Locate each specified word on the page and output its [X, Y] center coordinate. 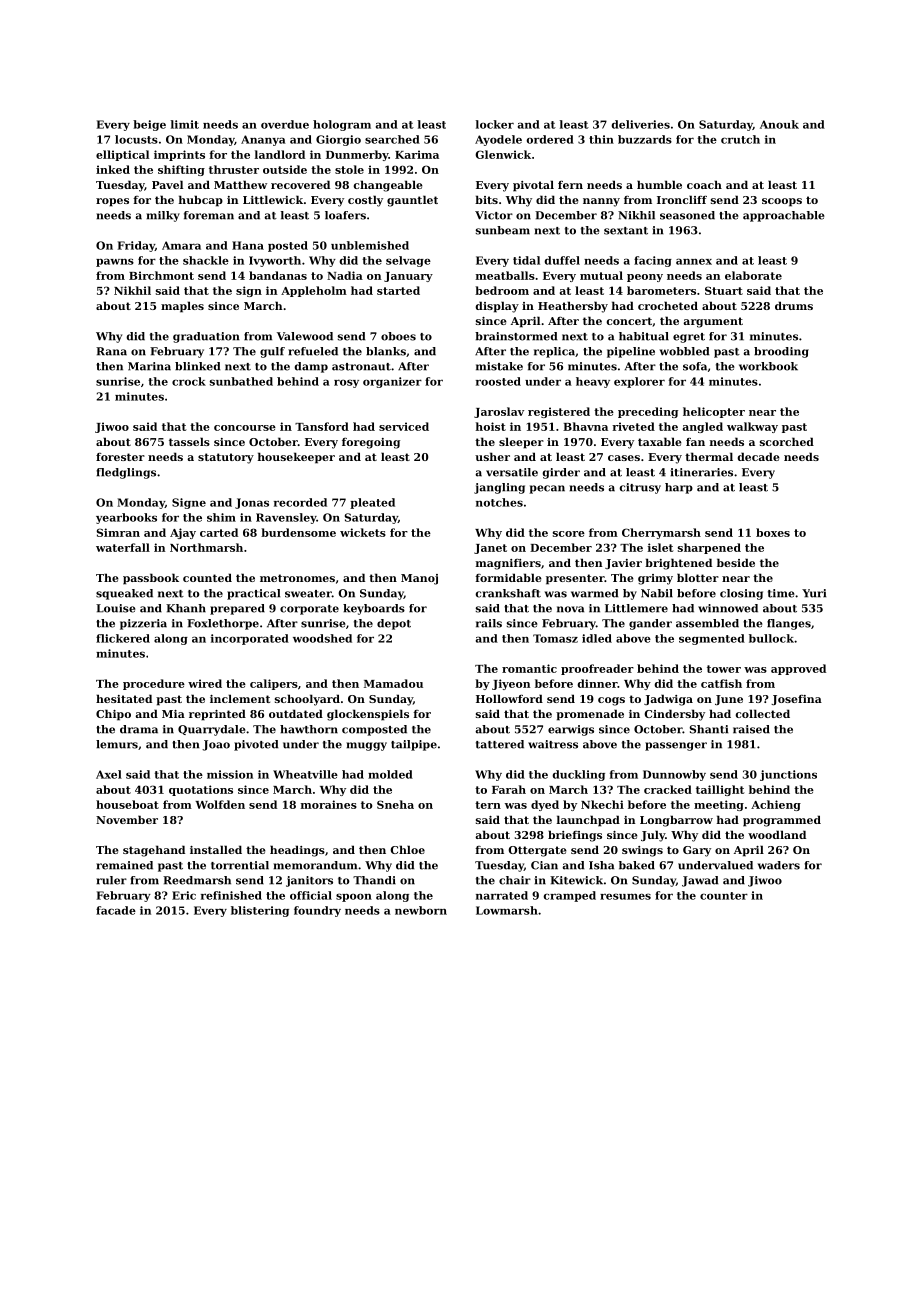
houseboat [127, 804]
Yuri [814, 593]
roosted [498, 381]
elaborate [753, 275]
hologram [342, 125]
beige [149, 125]
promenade [590, 715]
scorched [787, 441]
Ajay [183, 533]
